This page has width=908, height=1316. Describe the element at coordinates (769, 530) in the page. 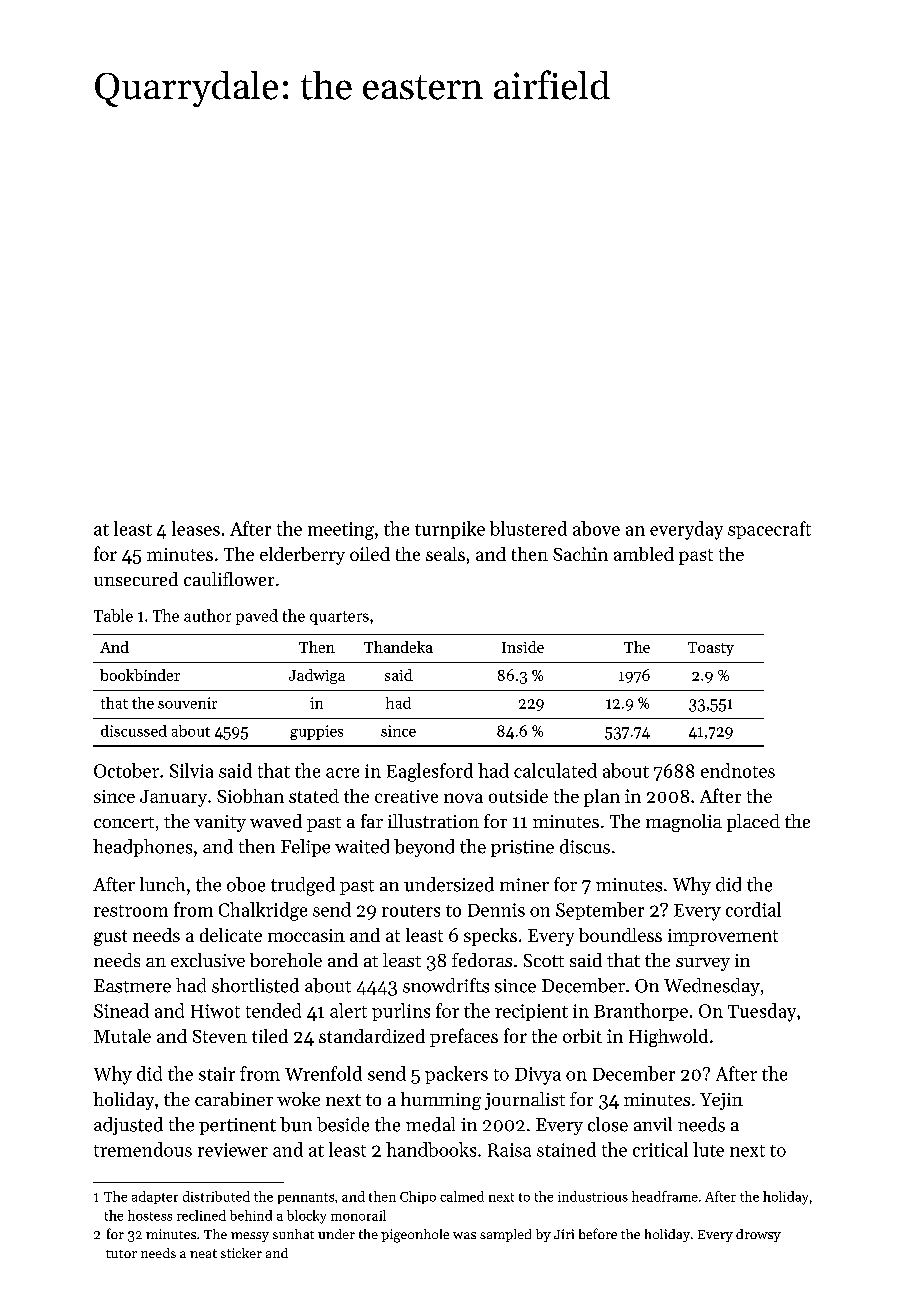

I see `spacecraft` at that location.
